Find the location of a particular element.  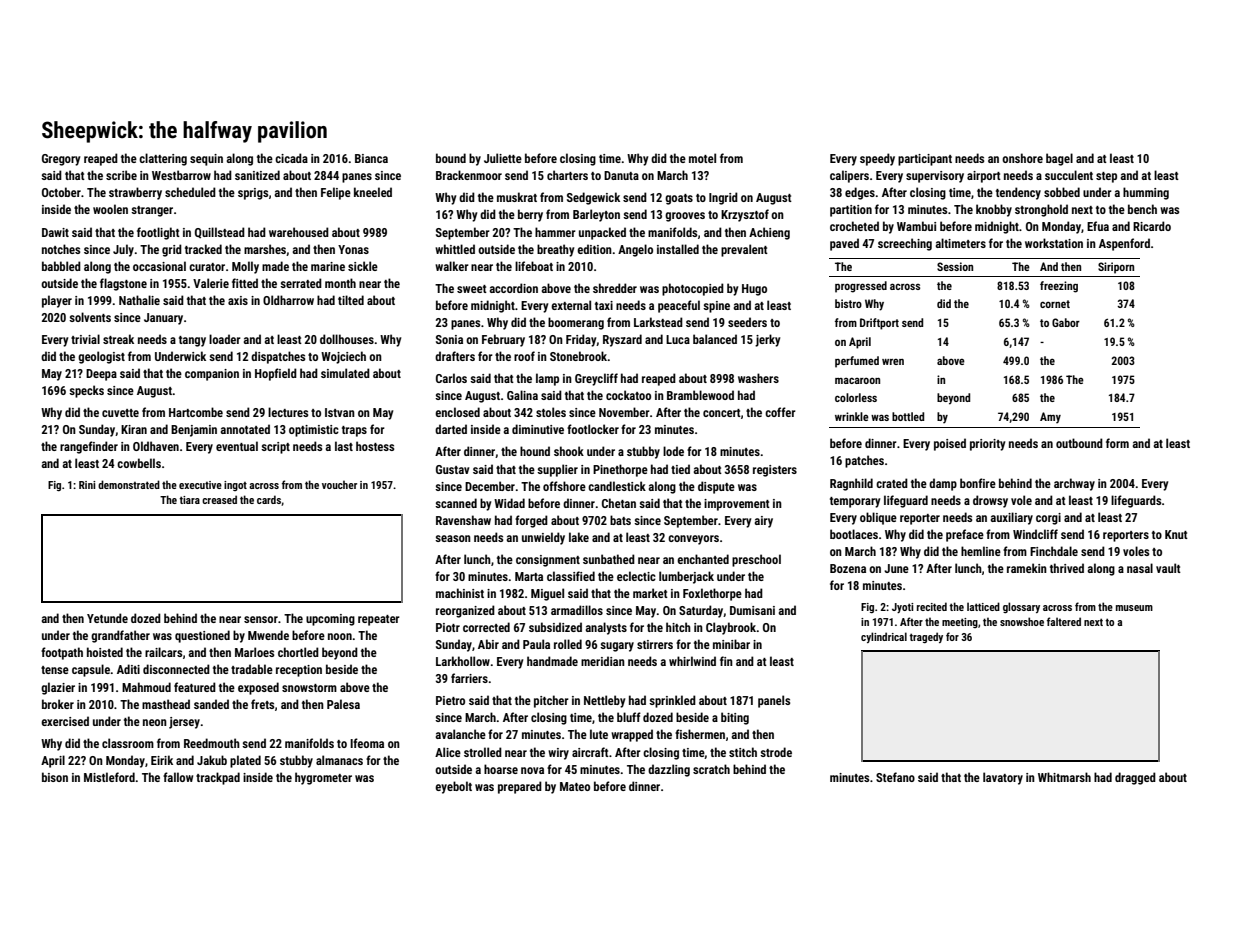

charters is located at coordinates (567, 175).
